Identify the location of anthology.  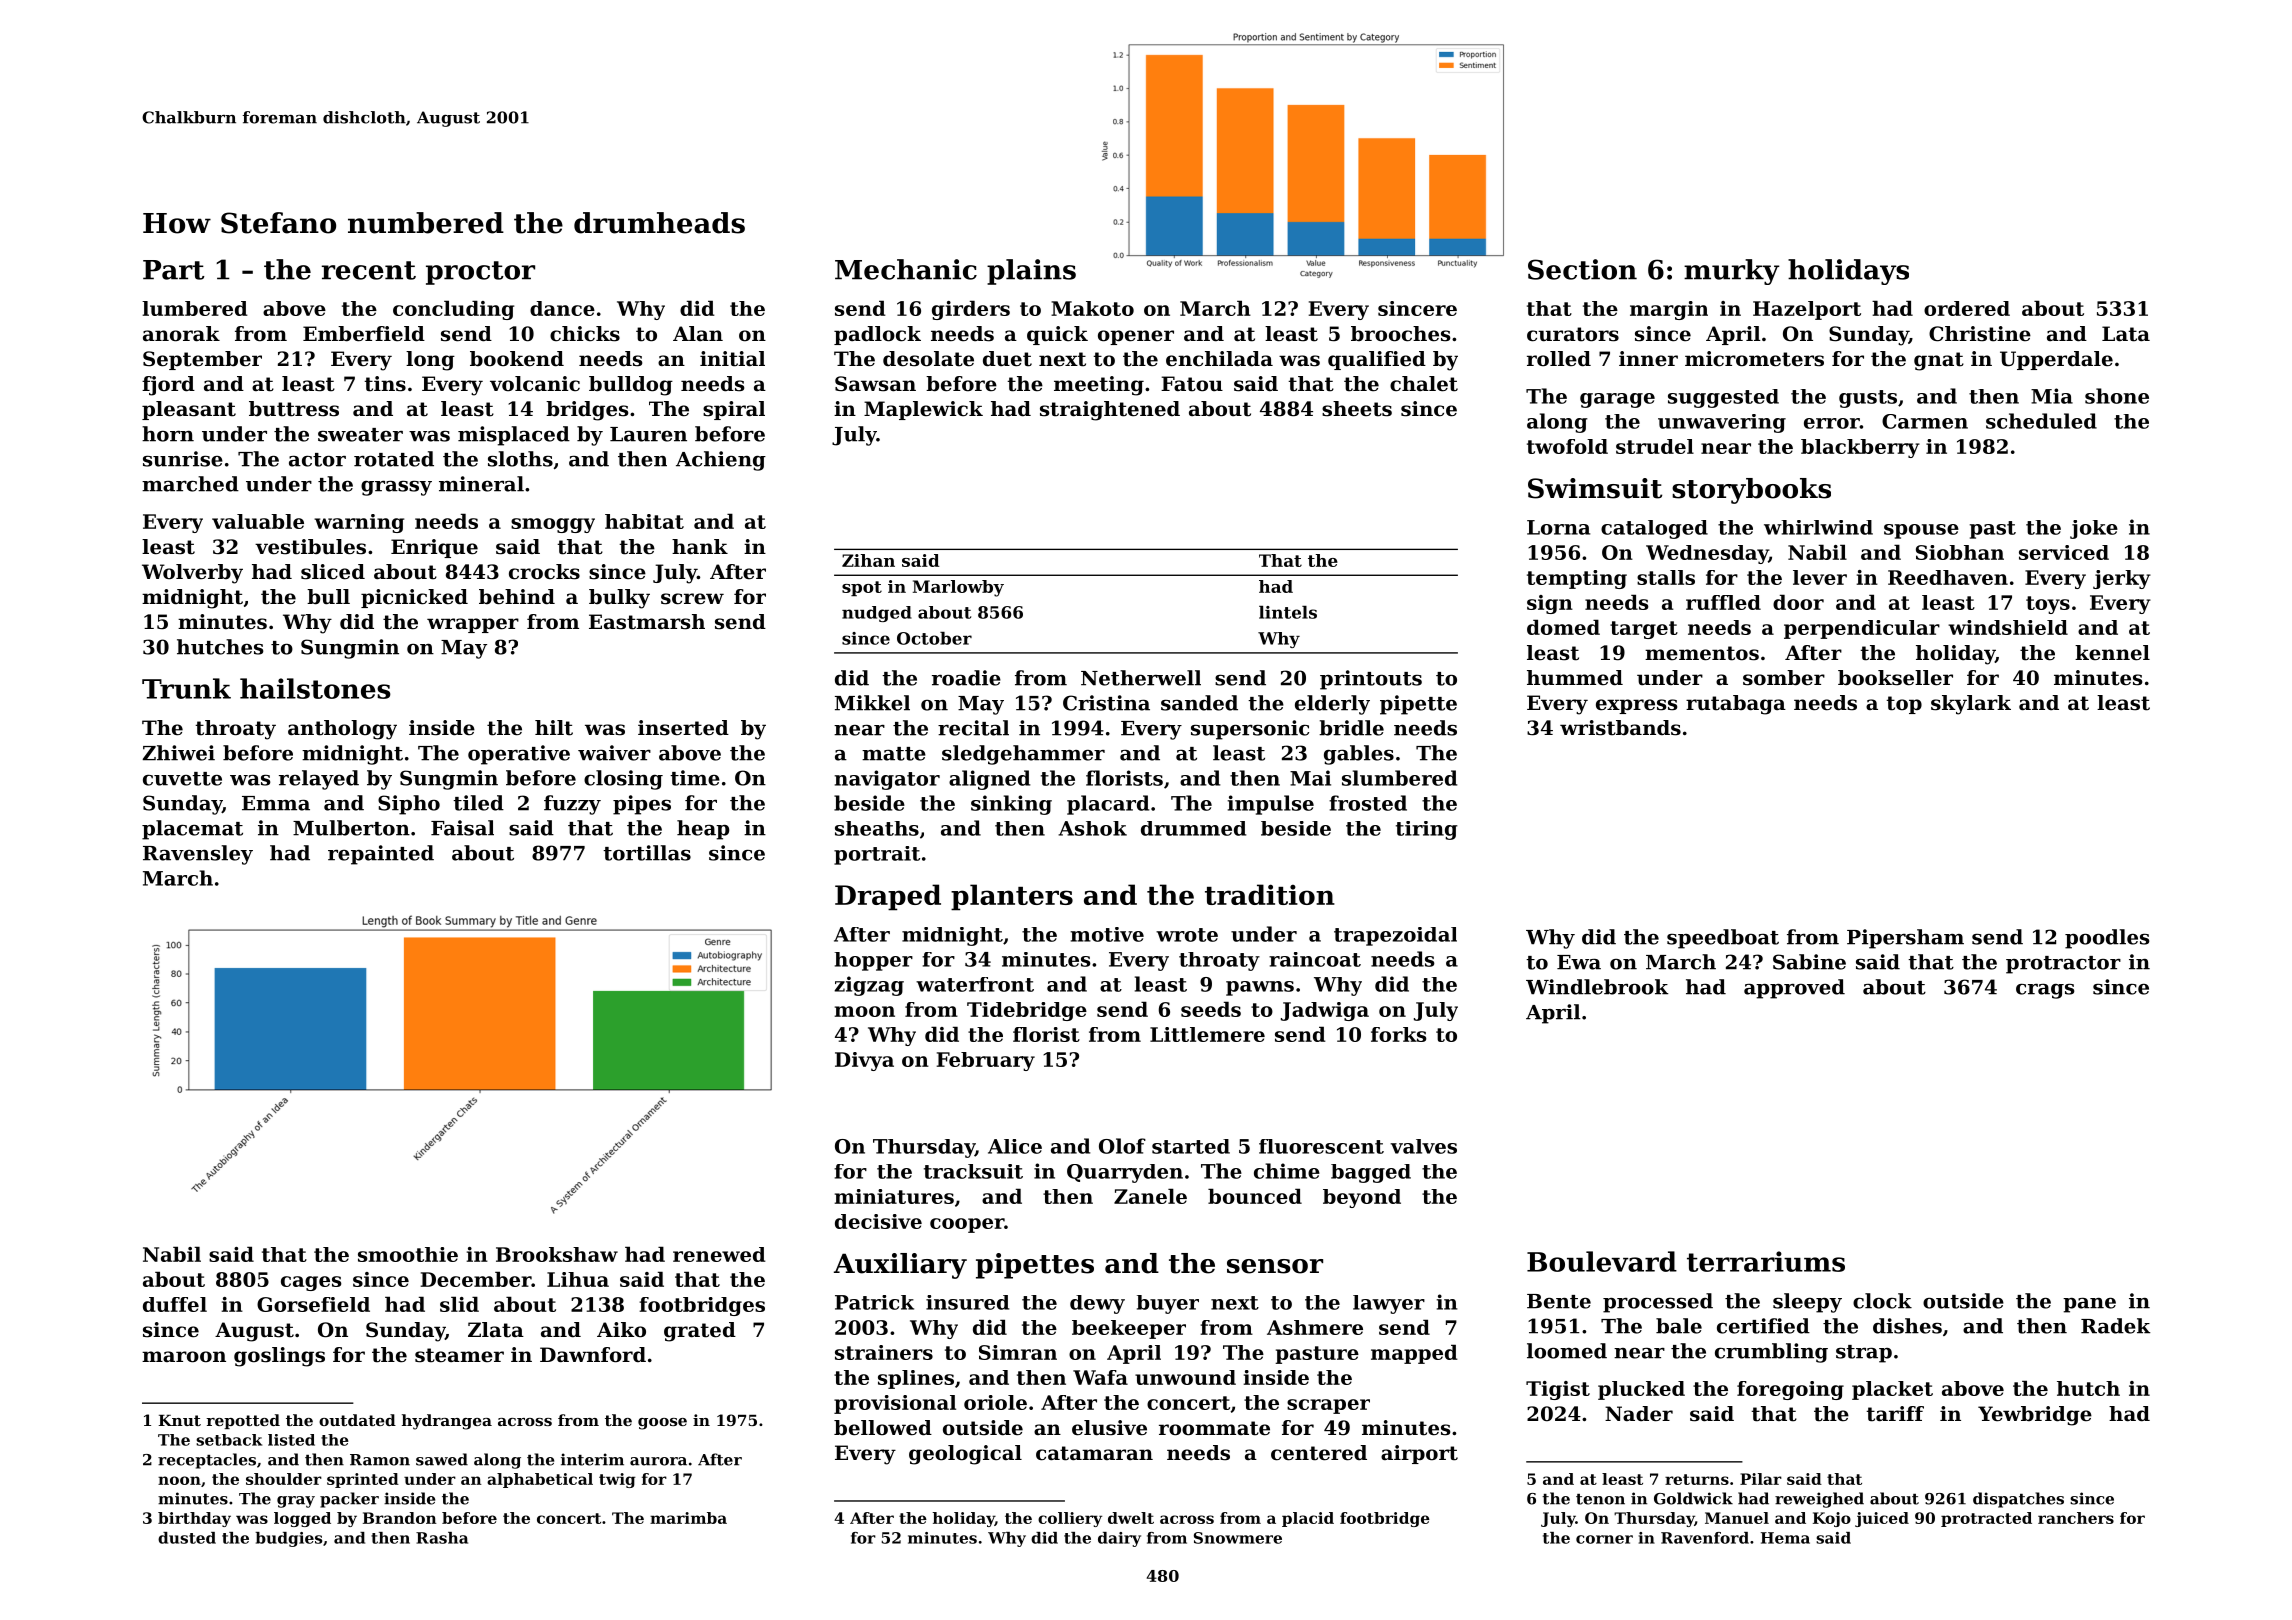
(342, 730).
